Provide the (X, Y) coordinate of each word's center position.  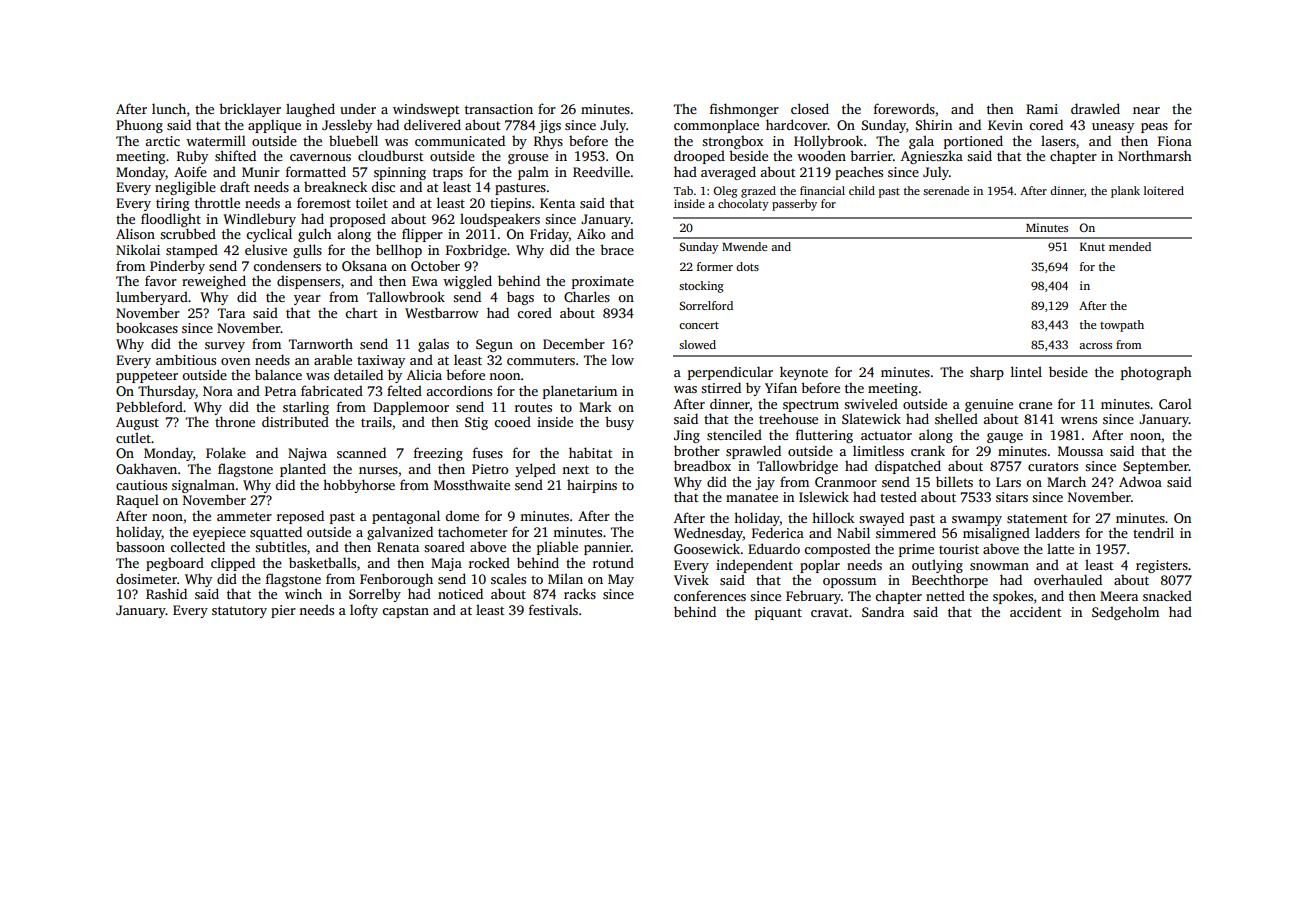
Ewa (425, 281)
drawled (1095, 108)
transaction (499, 109)
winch (303, 593)
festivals (553, 609)
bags (520, 298)
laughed (310, 110)
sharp (987, 373)
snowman (999, 566)
